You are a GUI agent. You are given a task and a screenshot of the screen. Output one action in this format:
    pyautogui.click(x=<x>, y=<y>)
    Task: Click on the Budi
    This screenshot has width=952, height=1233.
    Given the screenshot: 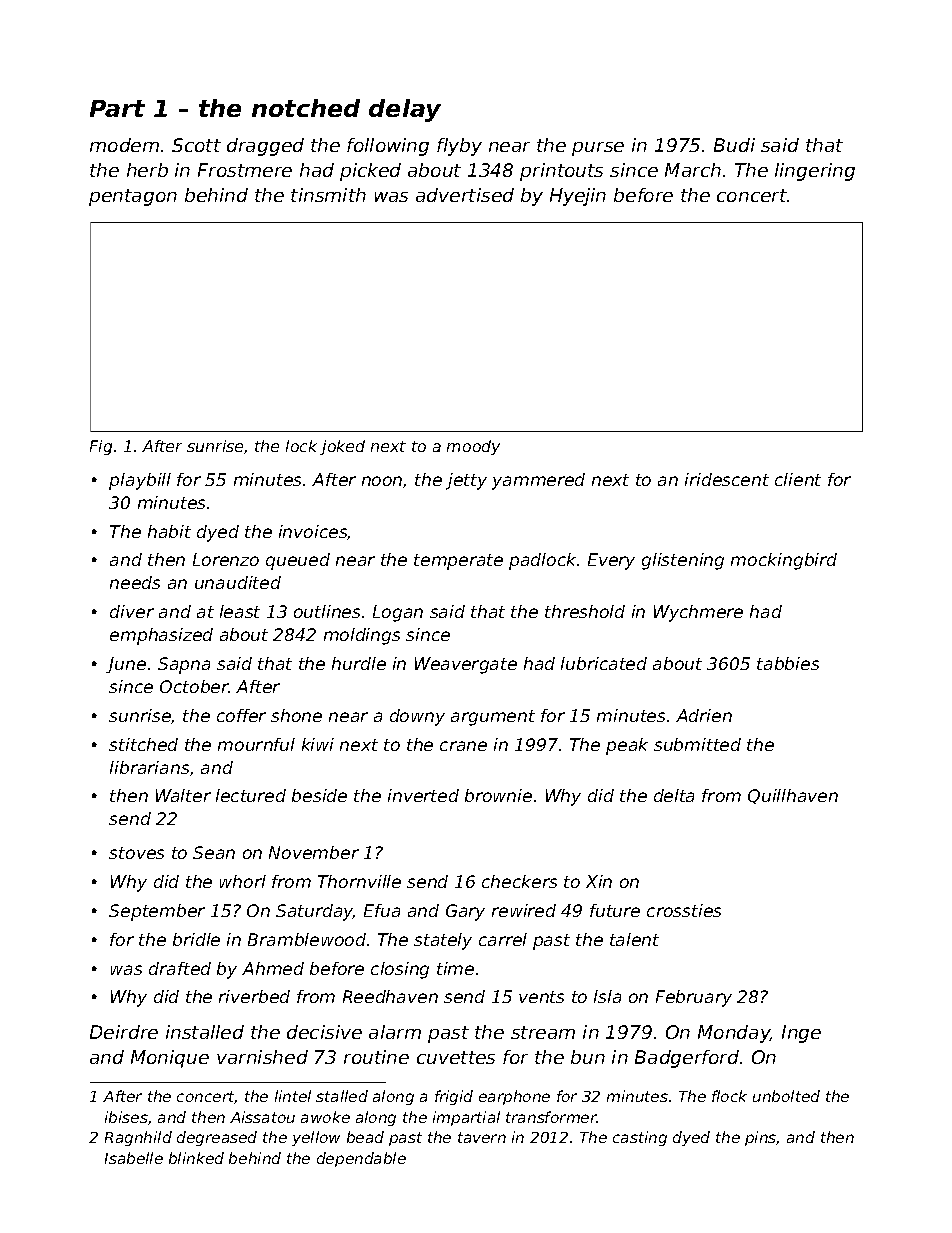 What is the action you would take?
    pyautogui.click(x=734, y=145)
